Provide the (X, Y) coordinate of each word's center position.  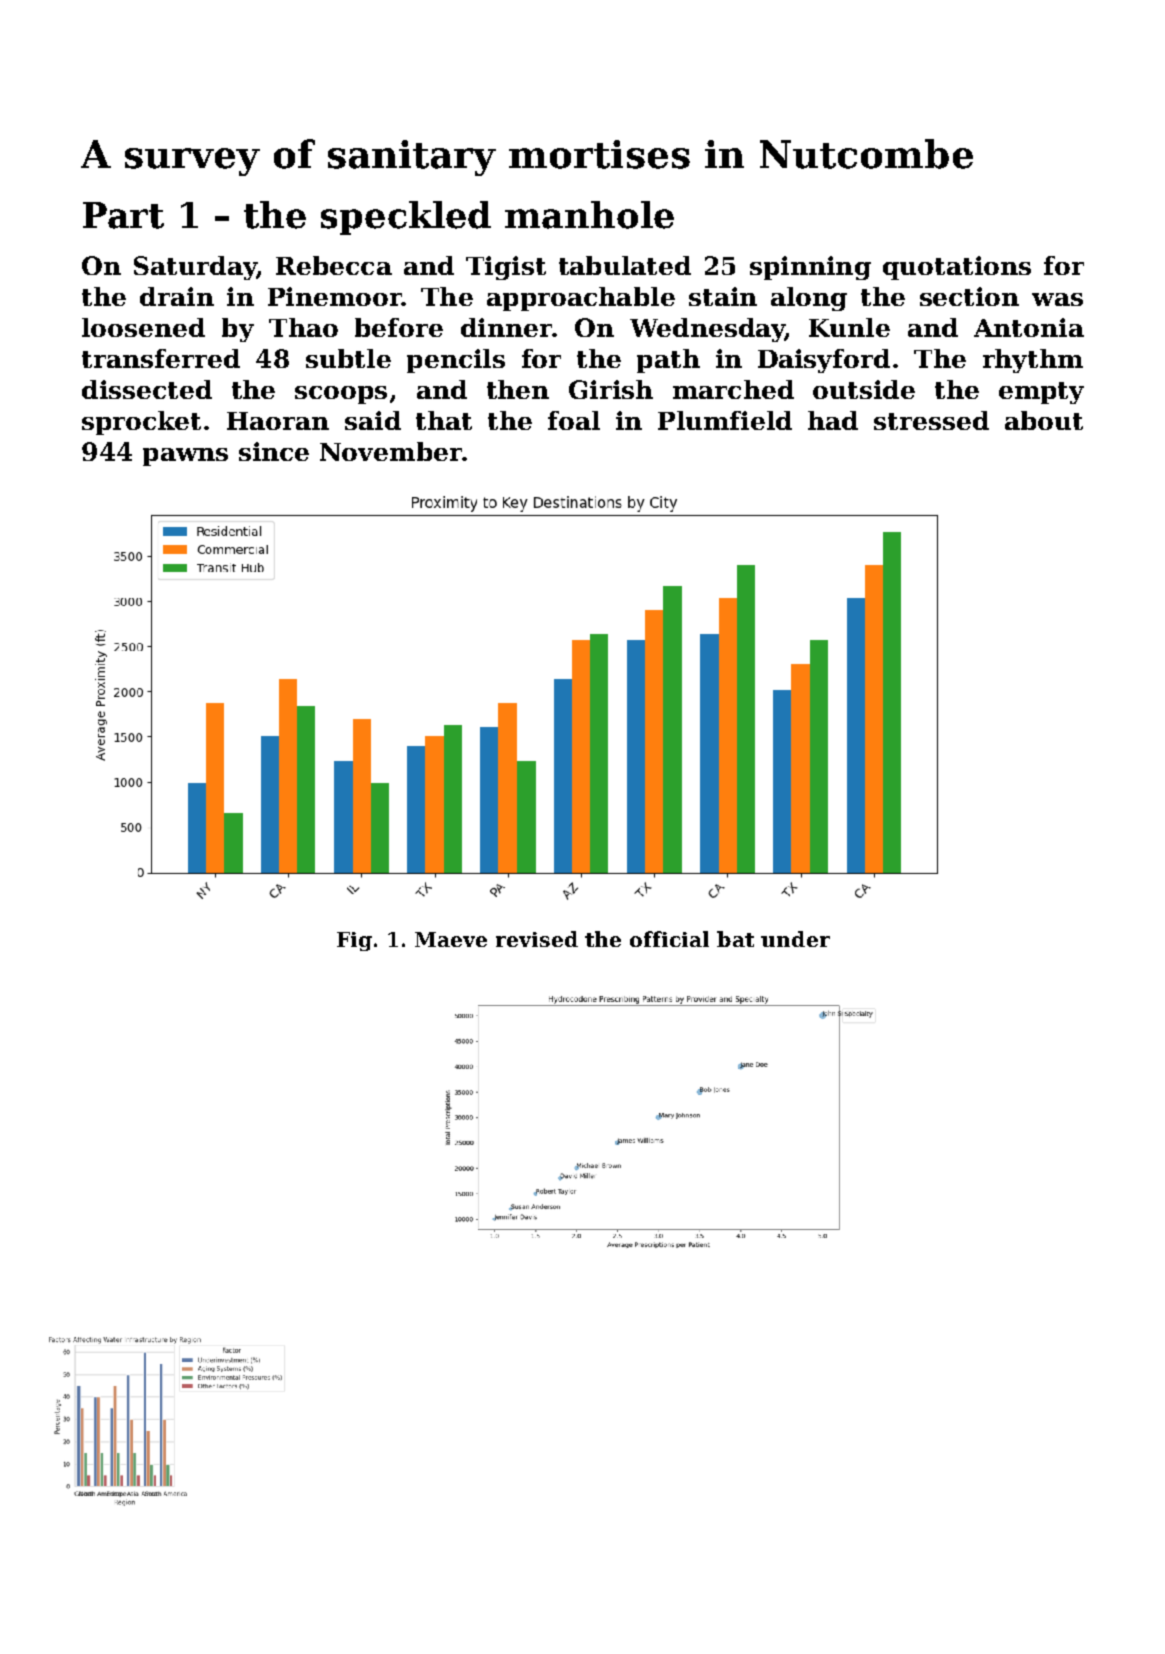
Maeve (451, 939)
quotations (957, 268)
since (274, 451)
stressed (931, 420)
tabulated (625, 265)
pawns (185, 457)
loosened (143, 327)
